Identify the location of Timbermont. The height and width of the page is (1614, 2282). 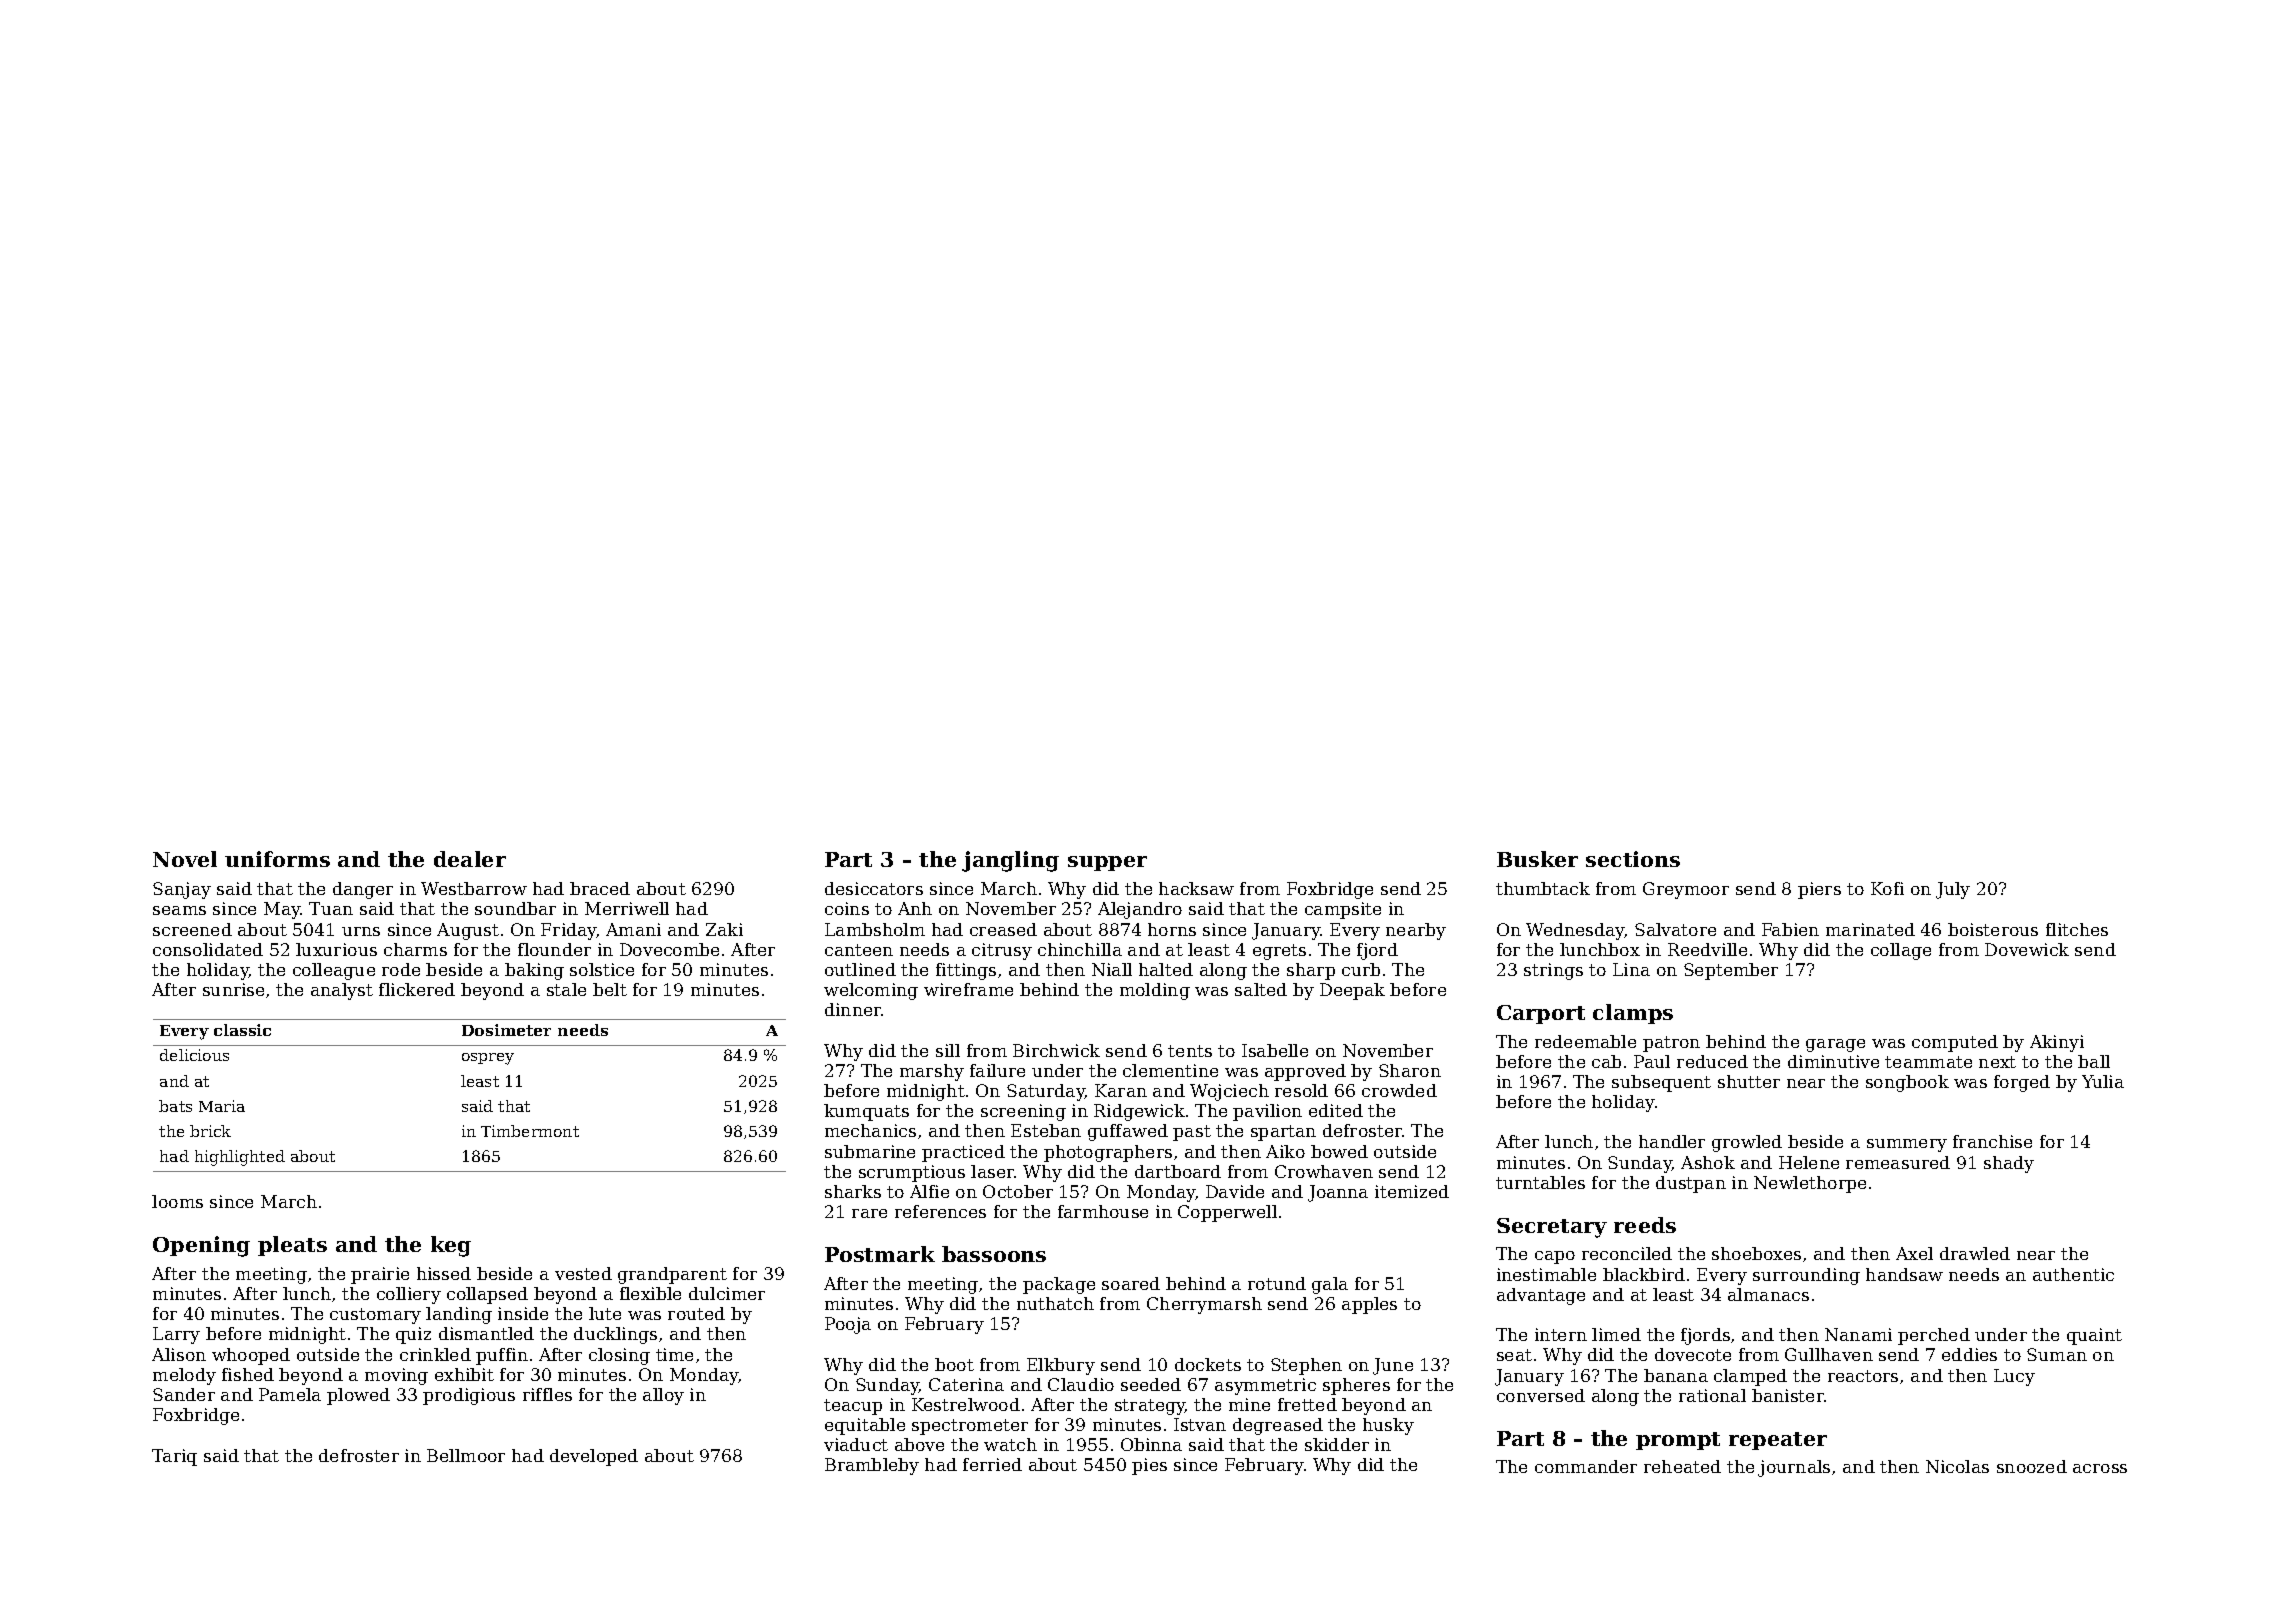
(530, 1131).
